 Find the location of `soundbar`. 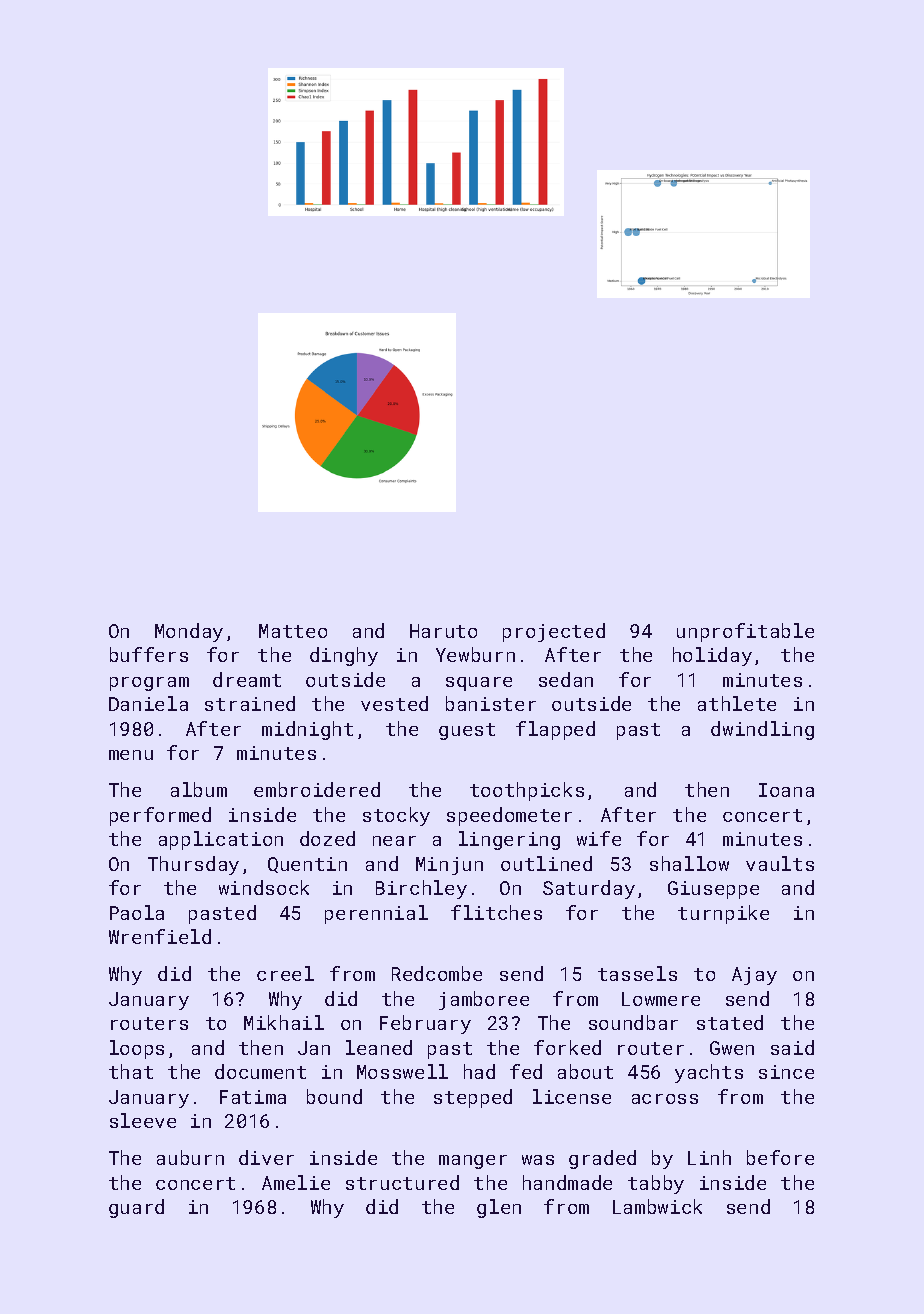

soundbar is located at coordinates (633, 1022).
